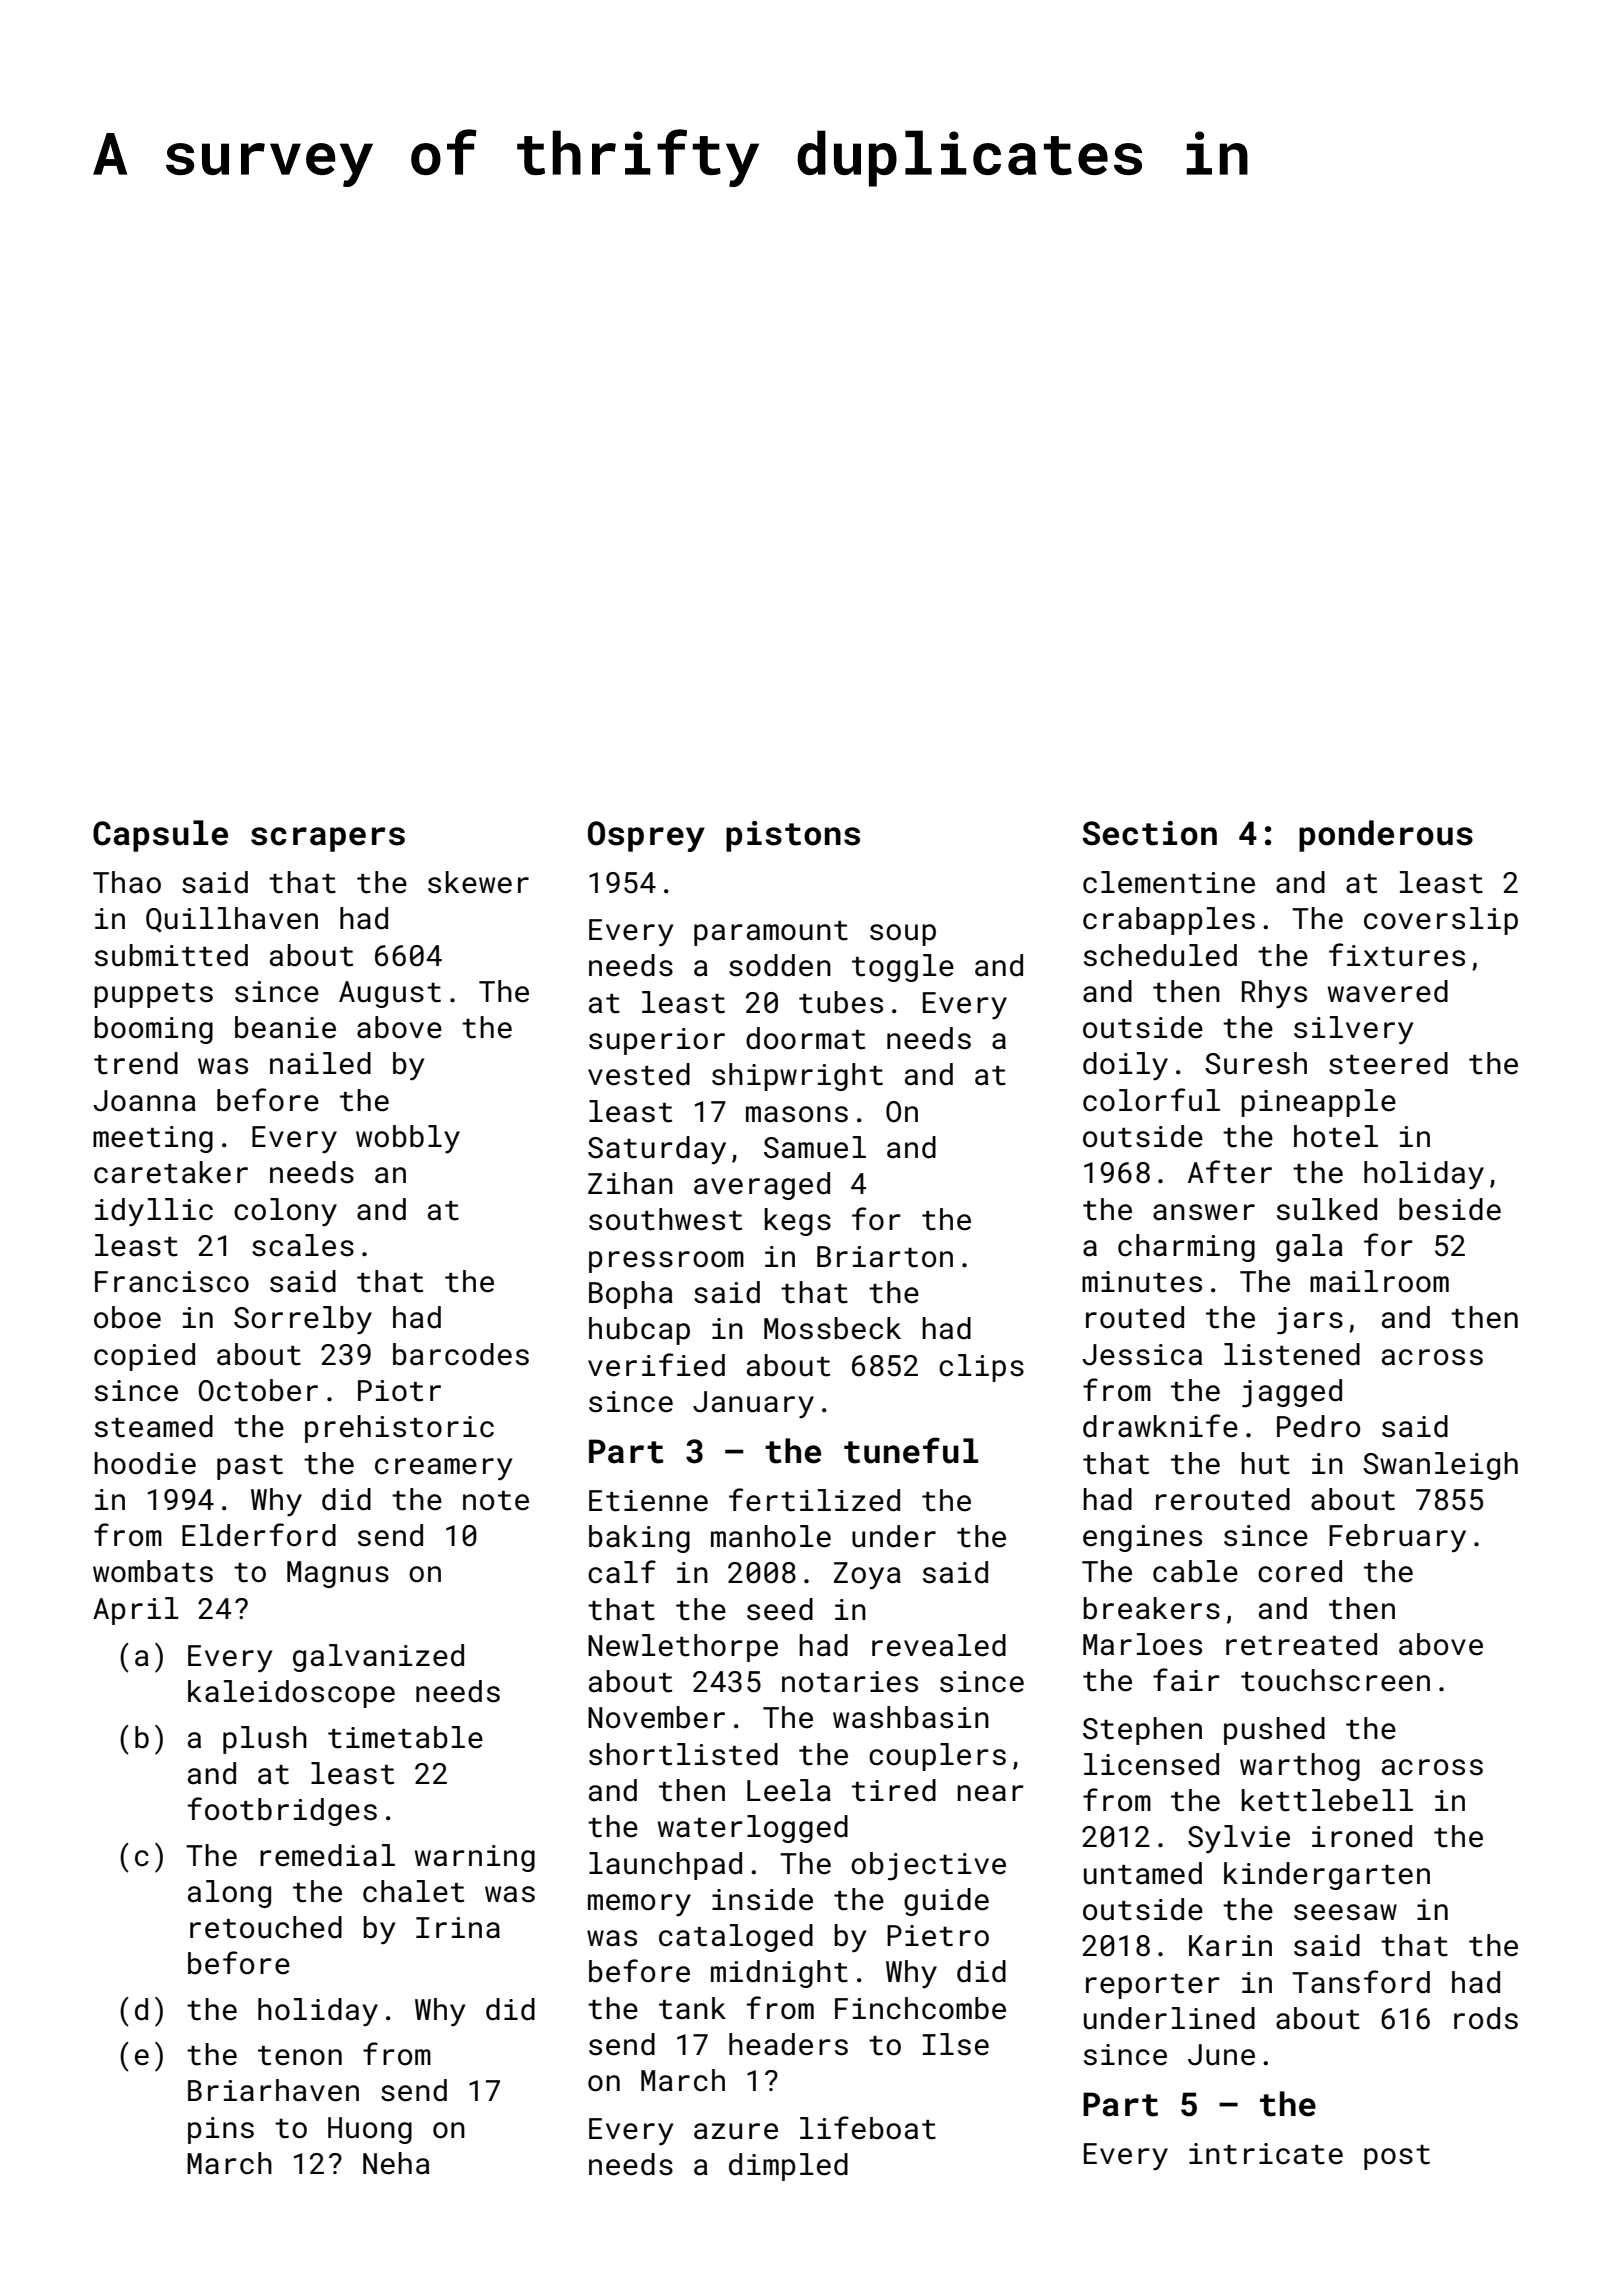 The width and height of the page is (1620, 2292). What do you see at coordinates (496, 1501) in the page?
I see `note` at bounding box center [496, 1501].
